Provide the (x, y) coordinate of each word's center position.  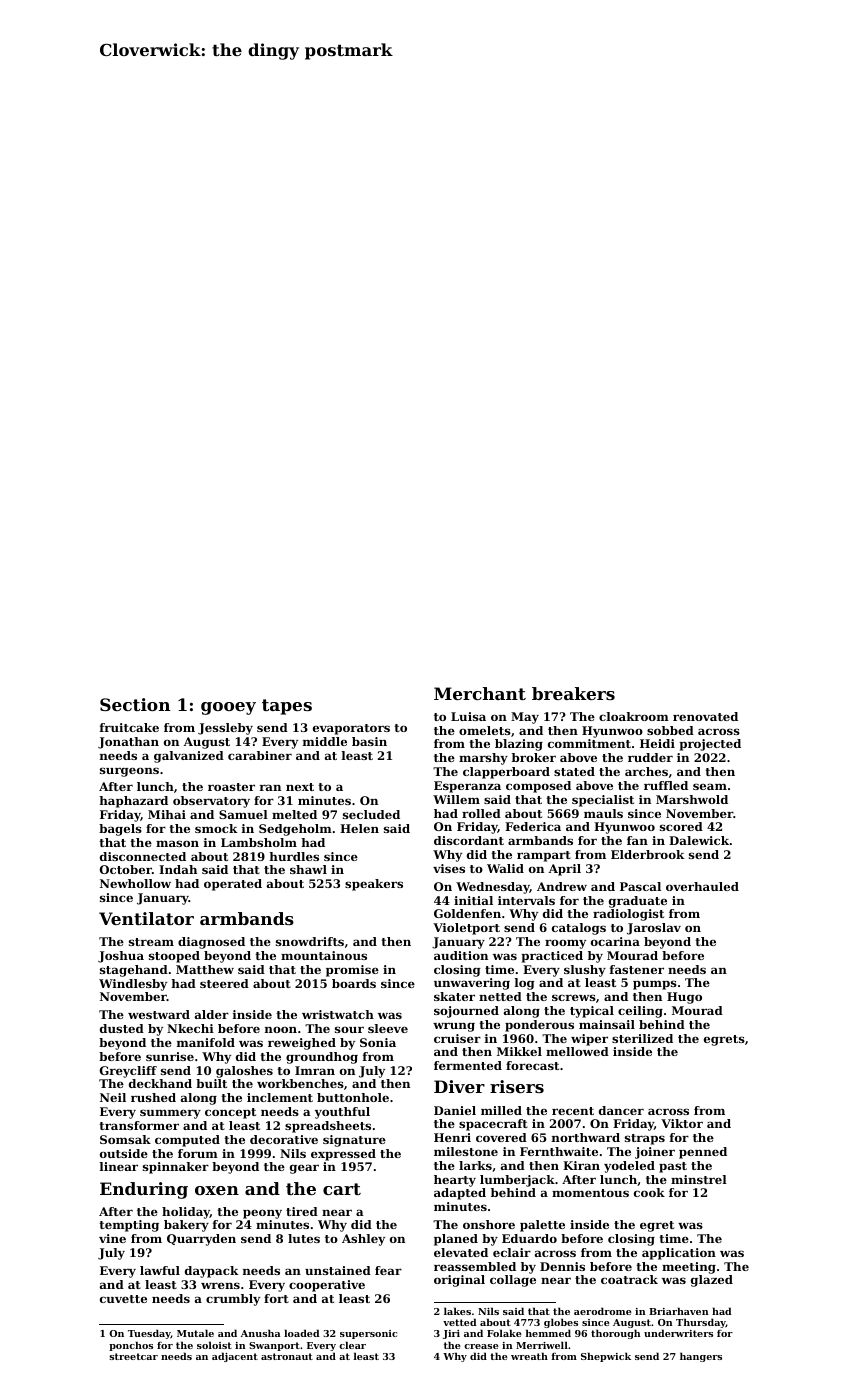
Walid (505, 868)
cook (649, 1192)
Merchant (480, 693)
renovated (705, 716)
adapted (460, 1194)
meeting (689, 1268)
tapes (287, 707)
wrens (220, 1285)
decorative (284, 1139)
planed (456, 1240)
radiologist (628, 915)
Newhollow (135, 883)
